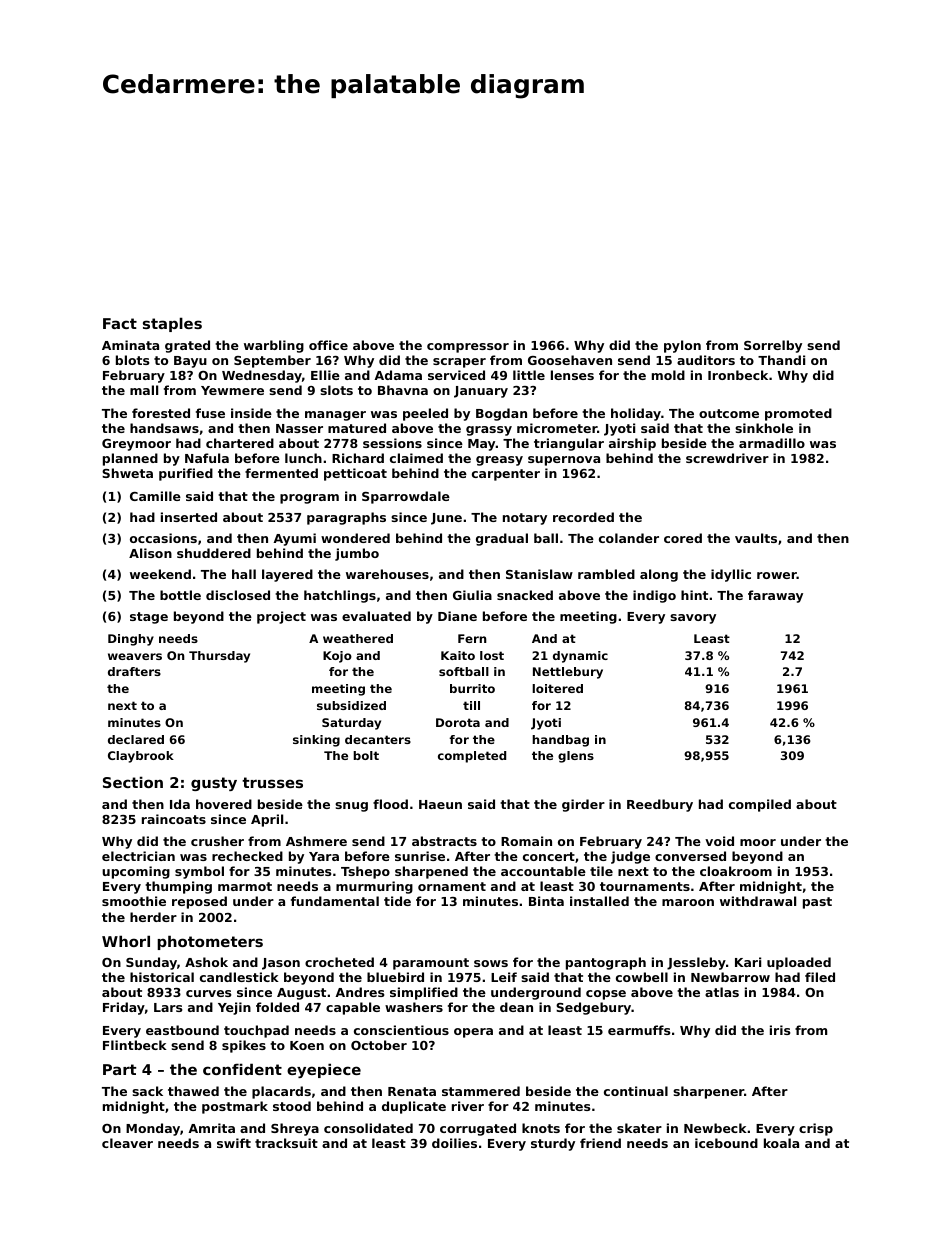 This screenshot has height=1233, width=952. Describe the element at coordinates (693, 619) in the screenshot. I see `savory` at that location.
